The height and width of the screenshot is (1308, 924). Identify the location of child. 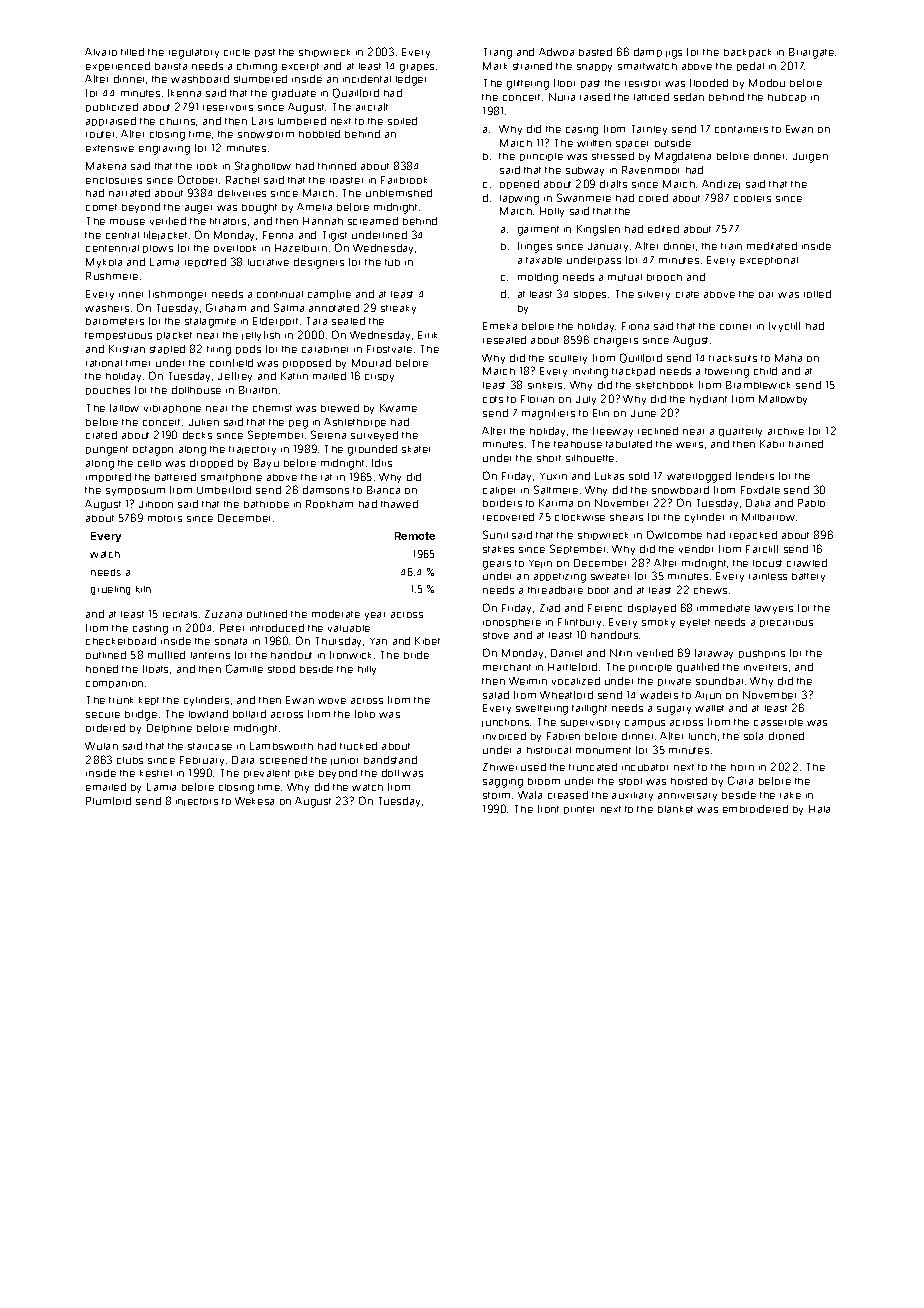
(765, 371).
